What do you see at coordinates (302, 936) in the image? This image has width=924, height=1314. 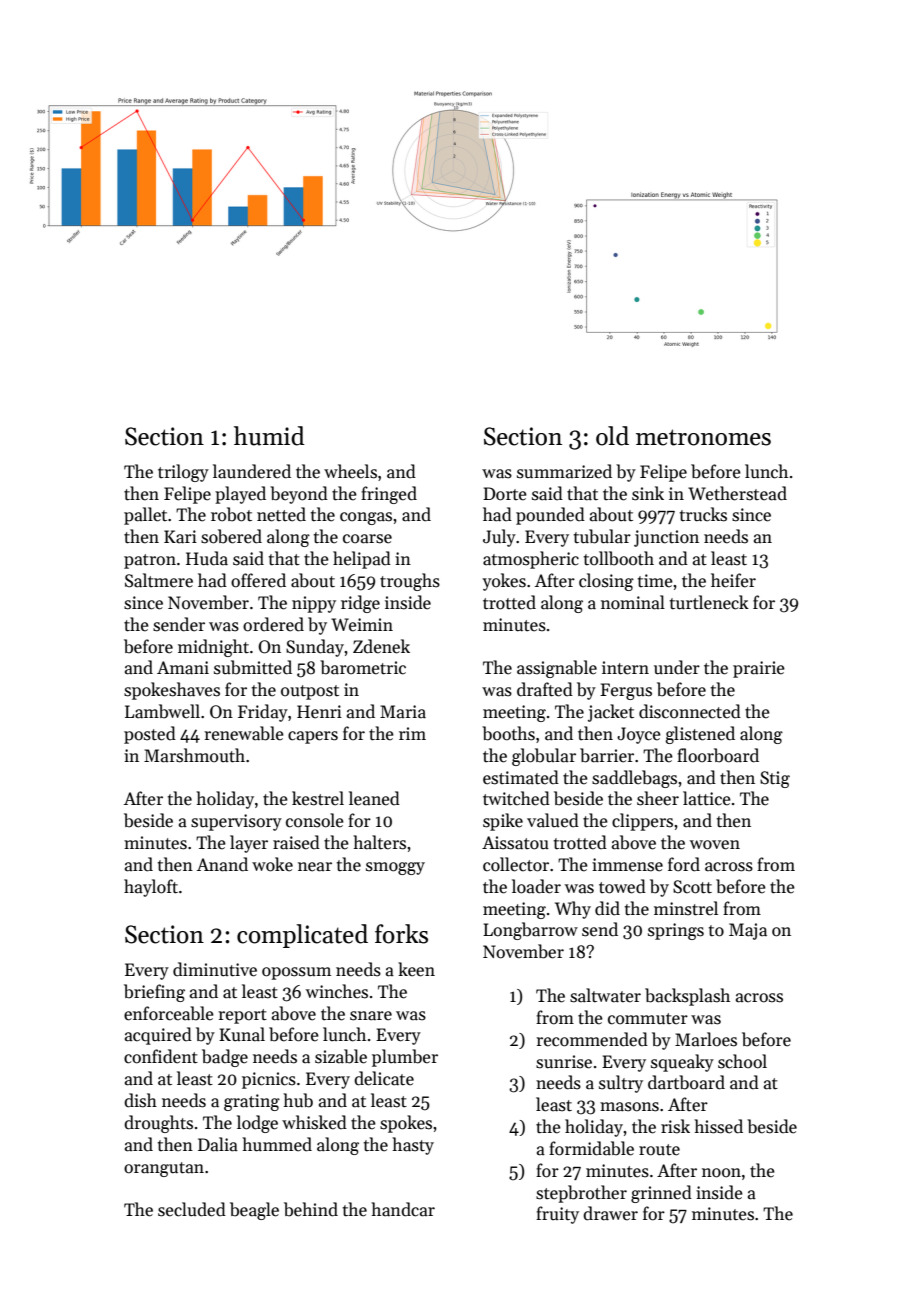 I see `complicated` at bounding box center [302, 936].
